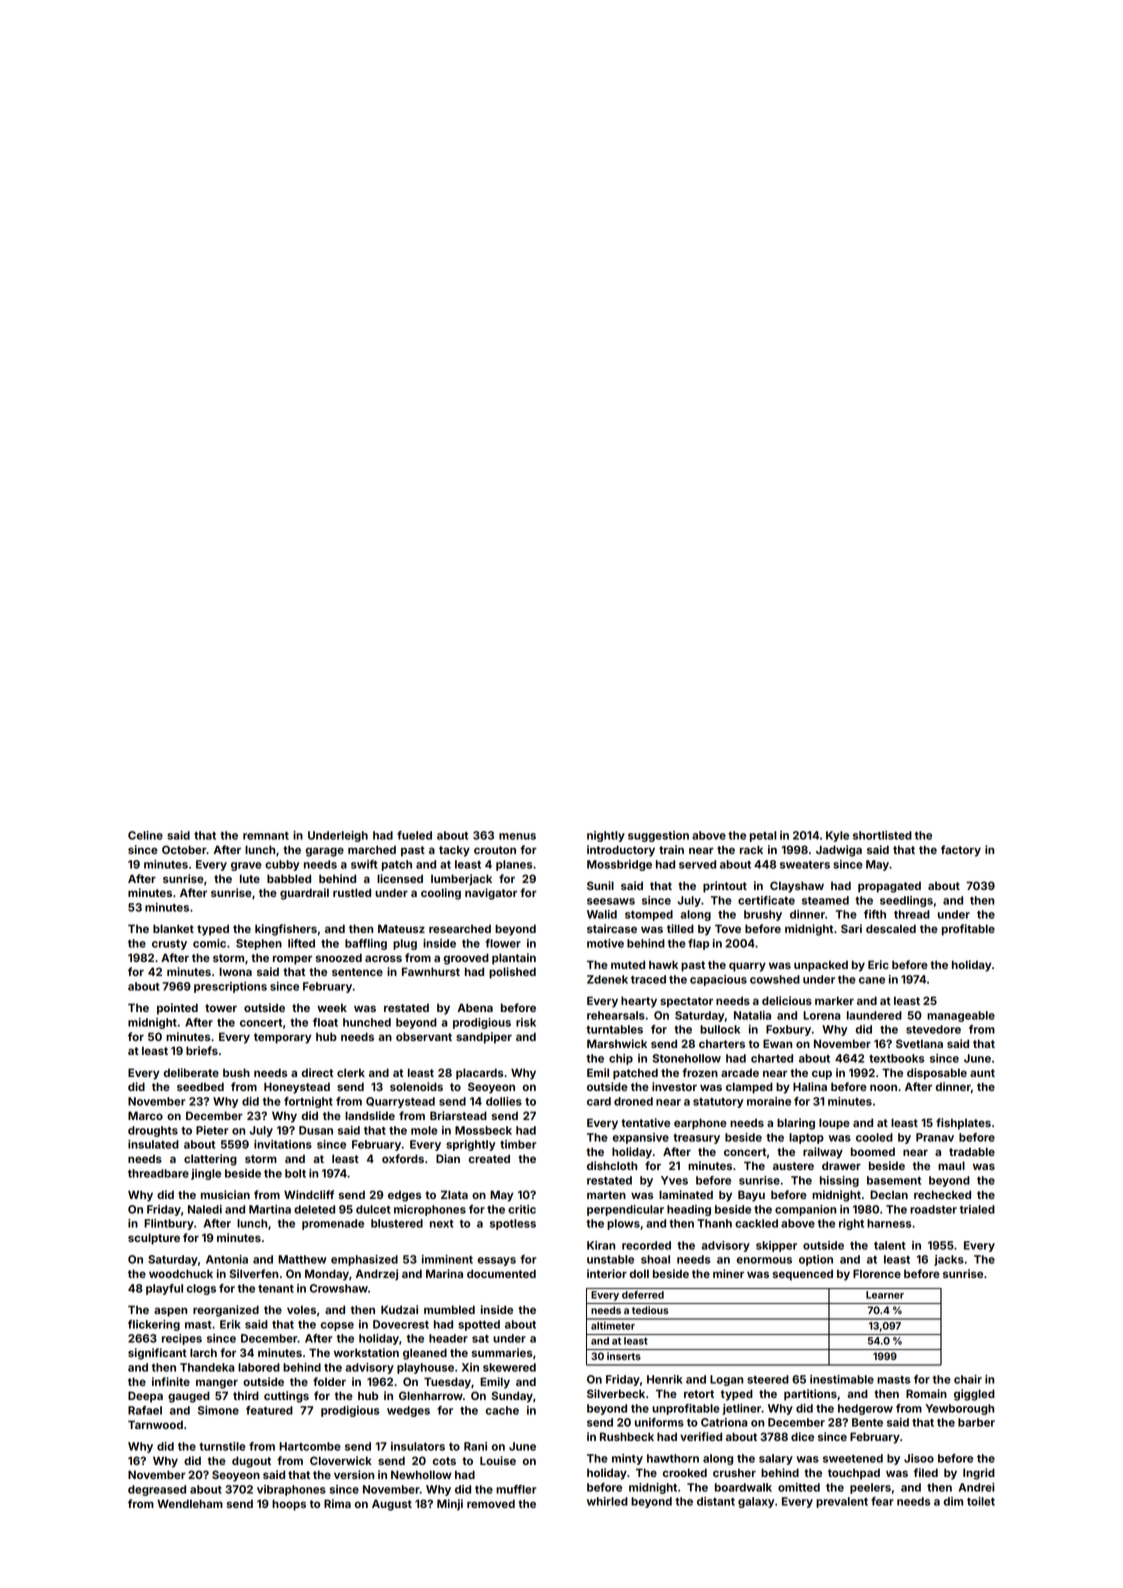 This screenshot has width=1123, height=1588. Describe the element at coordinates (145, 1410) in the screenshot. I see `Rafael` at that location.
